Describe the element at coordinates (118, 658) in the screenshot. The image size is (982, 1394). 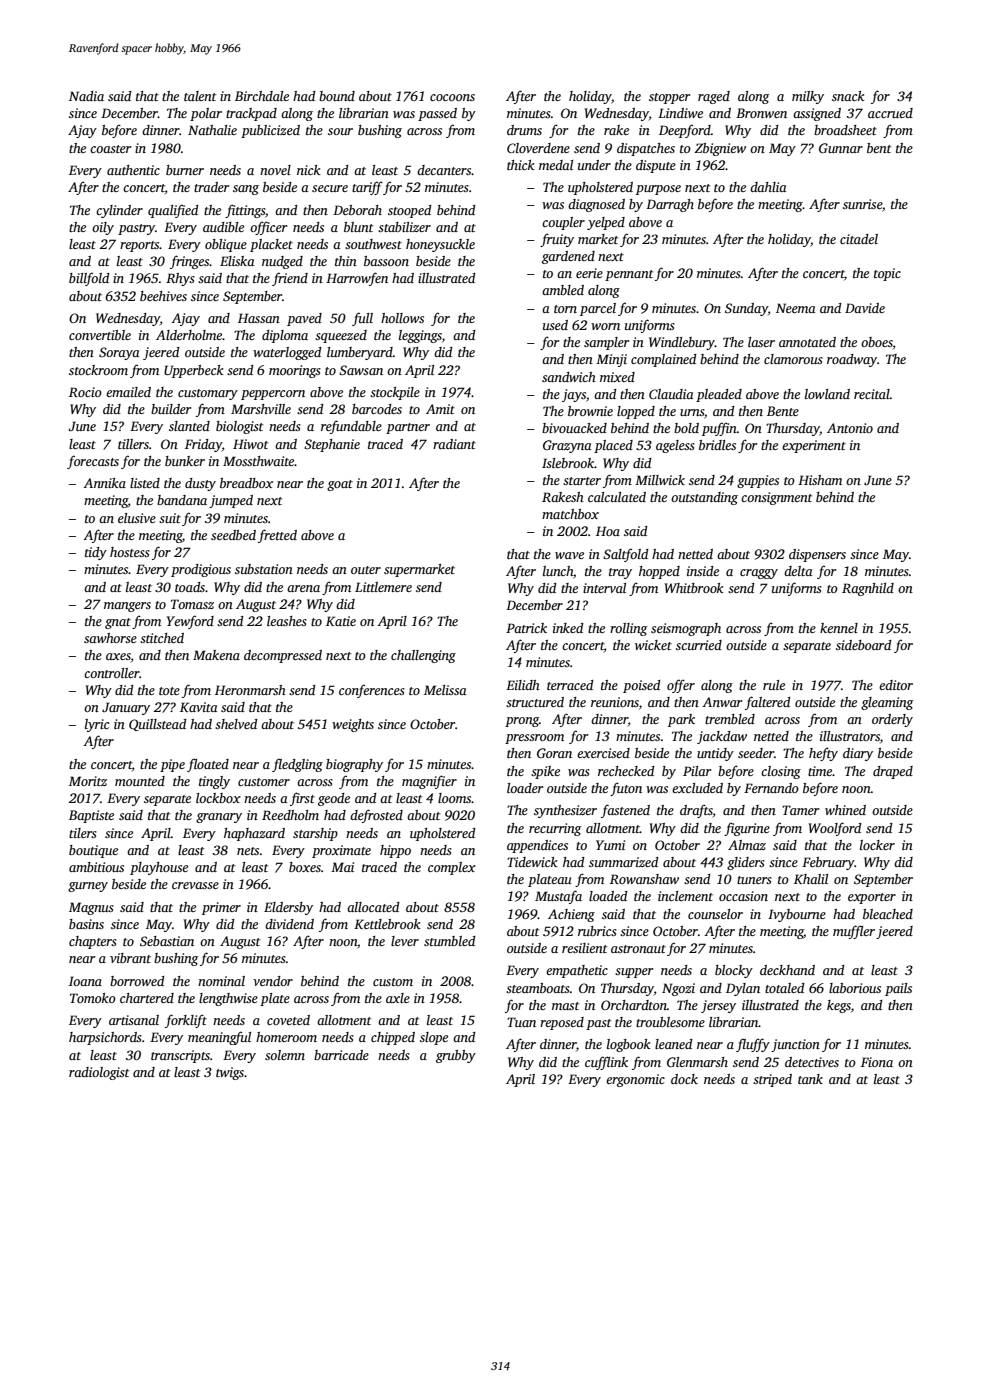
I see `axes` at that location.
